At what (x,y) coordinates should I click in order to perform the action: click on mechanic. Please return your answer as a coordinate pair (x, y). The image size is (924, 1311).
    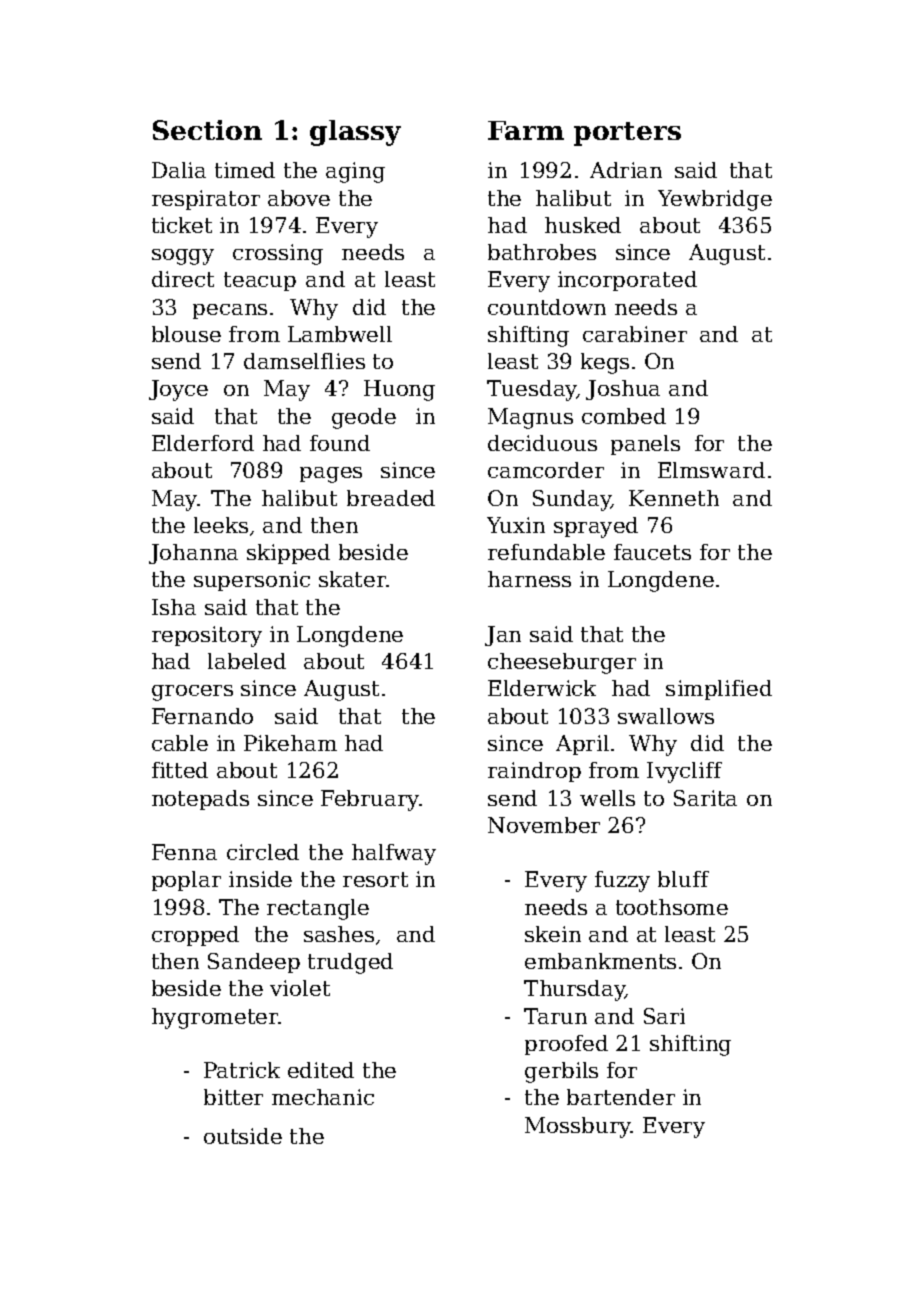
    Looking at the image, I should click on (323, 1097).
